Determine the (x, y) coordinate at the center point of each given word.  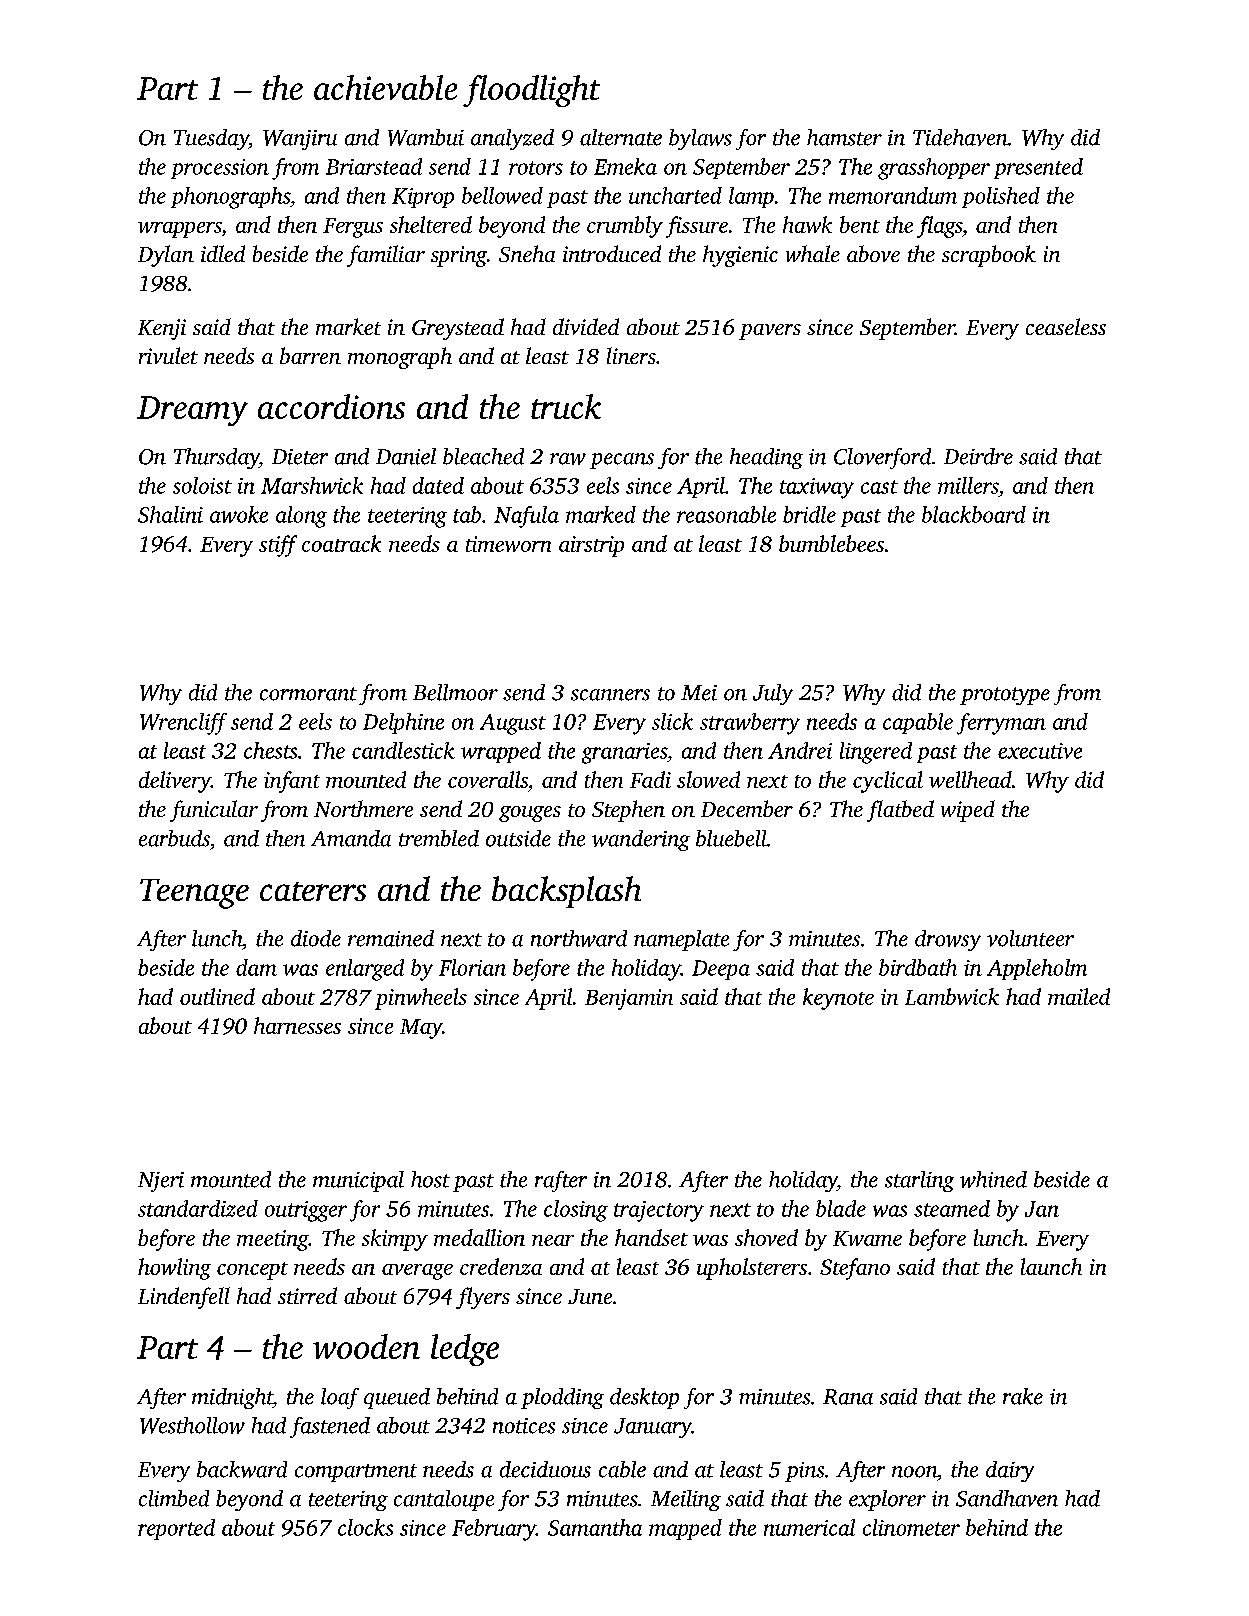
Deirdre (978, 456)
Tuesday (211, 139)
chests (270, 750)
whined (993, 1179)
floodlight (531, 91)
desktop (644, 1398)
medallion (479, 1237)
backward (242, 1469)
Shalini (170, 514)
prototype (1005, 696)
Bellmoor (455, 692)
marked (601, 514)
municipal (358, 1181)
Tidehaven (960, 137)
